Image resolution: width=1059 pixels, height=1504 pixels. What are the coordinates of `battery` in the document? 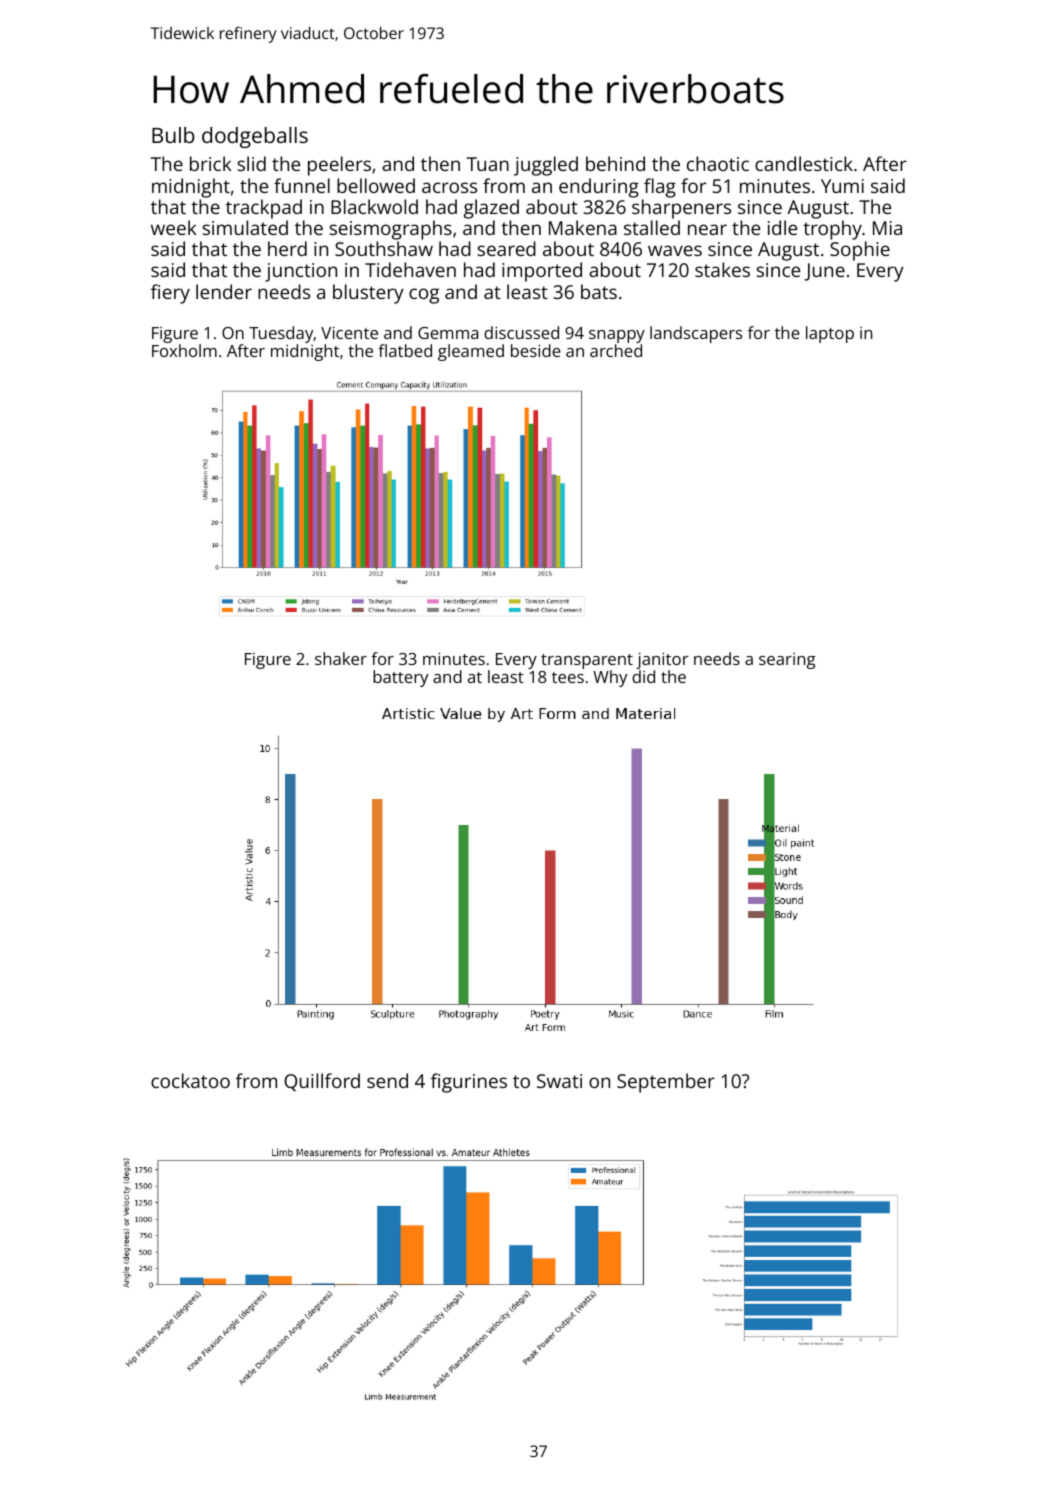 It's located at (400, 678).
